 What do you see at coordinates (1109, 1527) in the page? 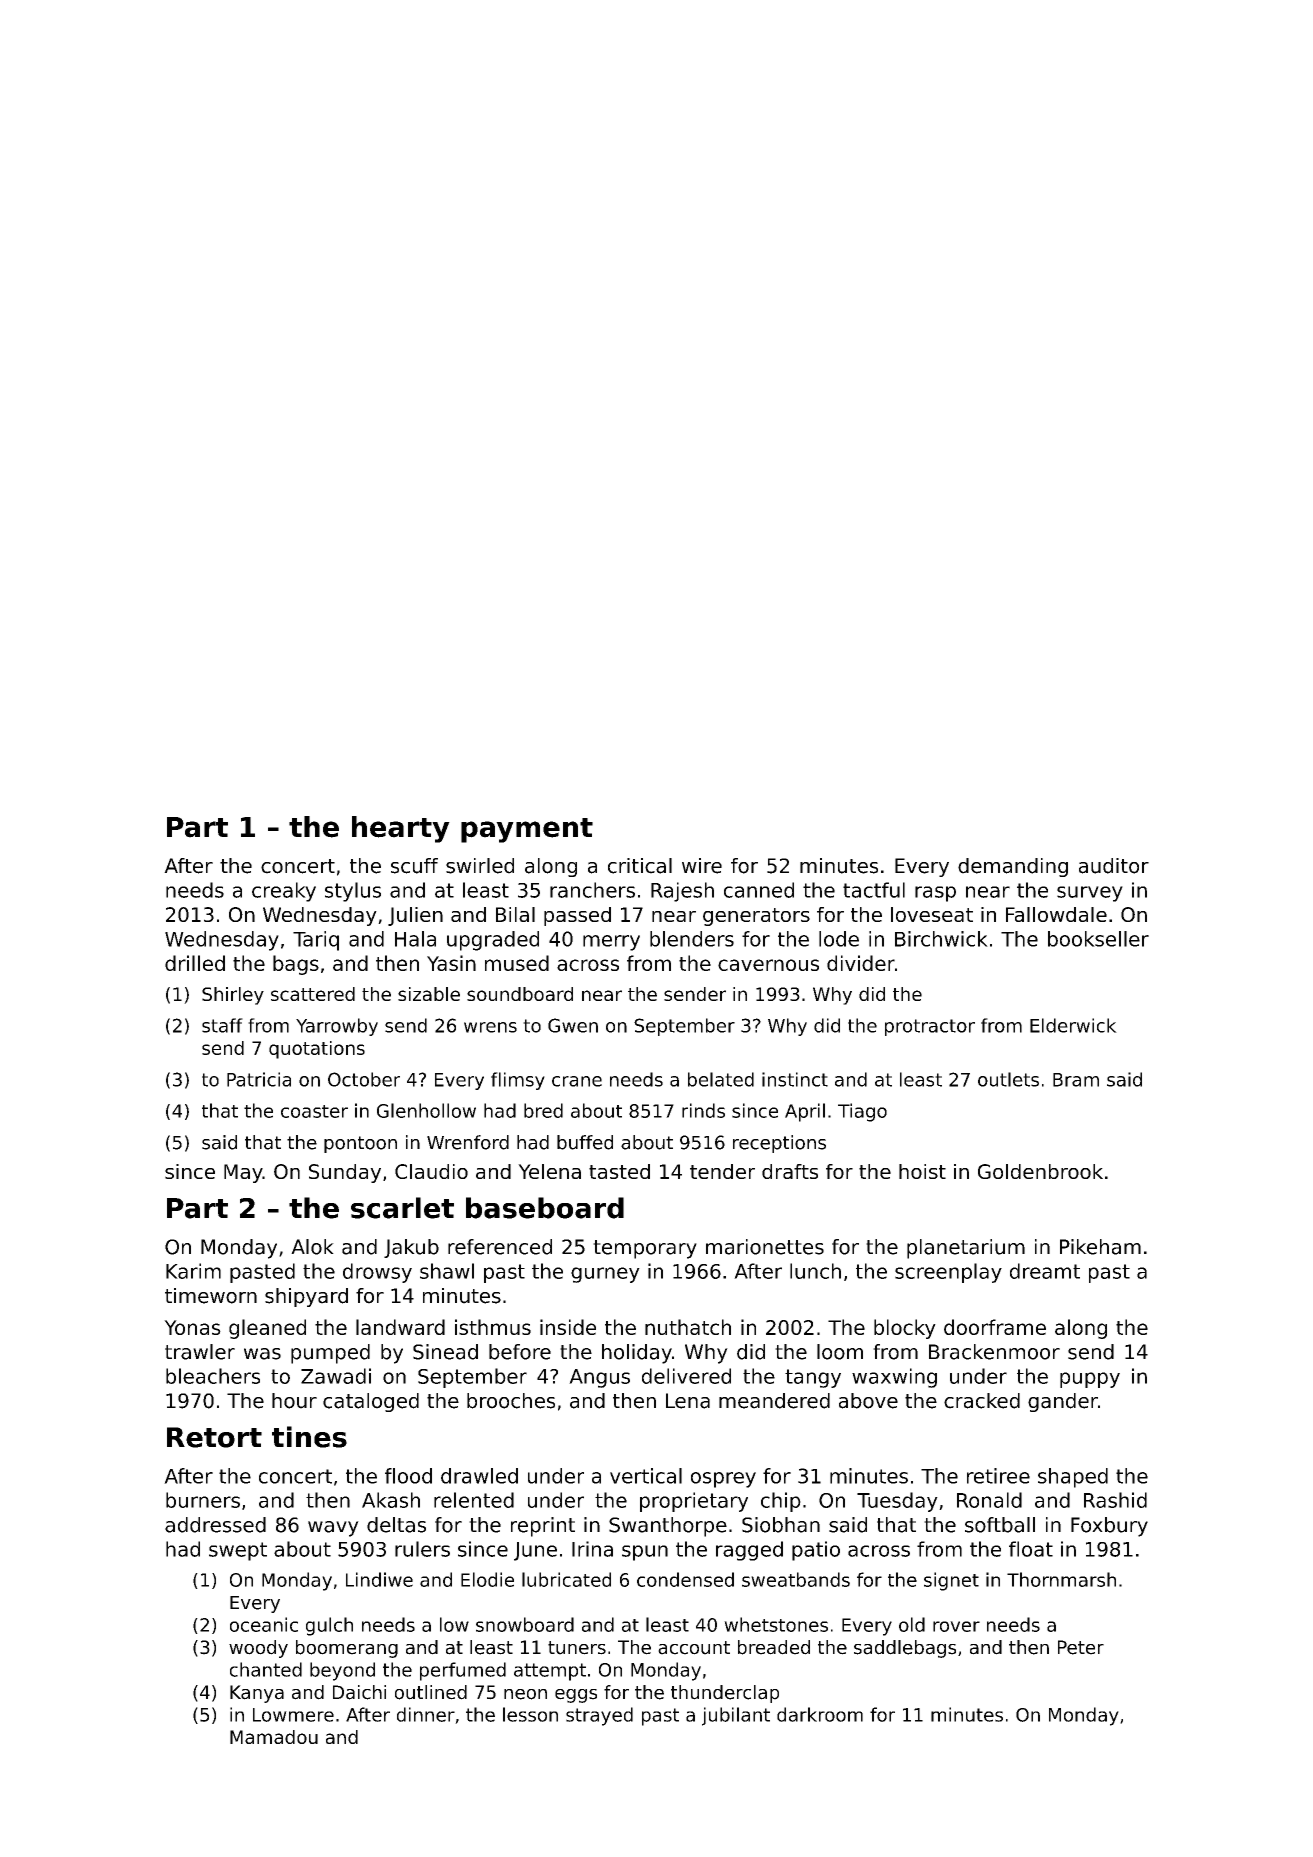
I see `Foxbury` at bounding box center [1109, 1527].
